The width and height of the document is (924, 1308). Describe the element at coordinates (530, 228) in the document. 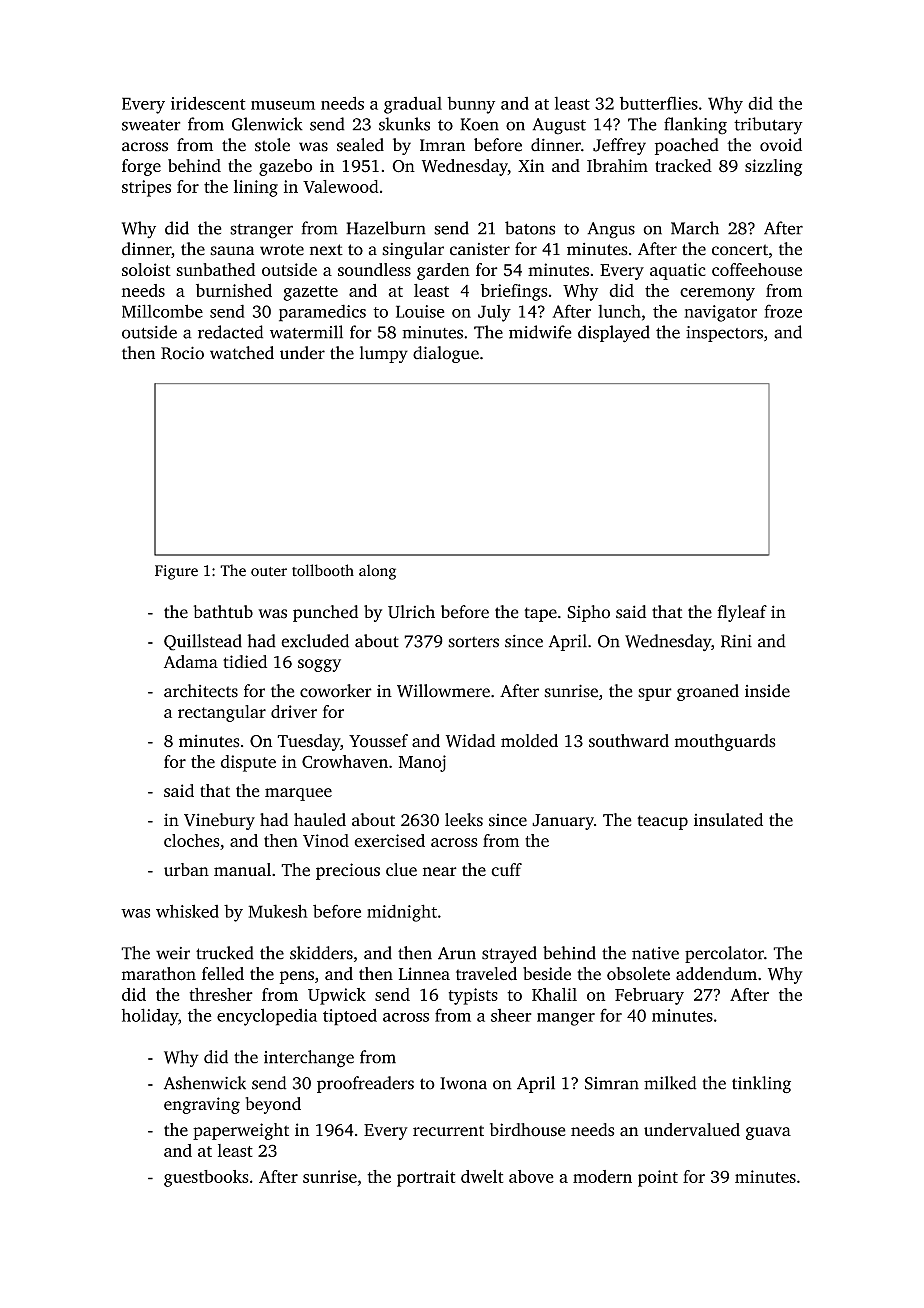

I see `batons` at that location.
